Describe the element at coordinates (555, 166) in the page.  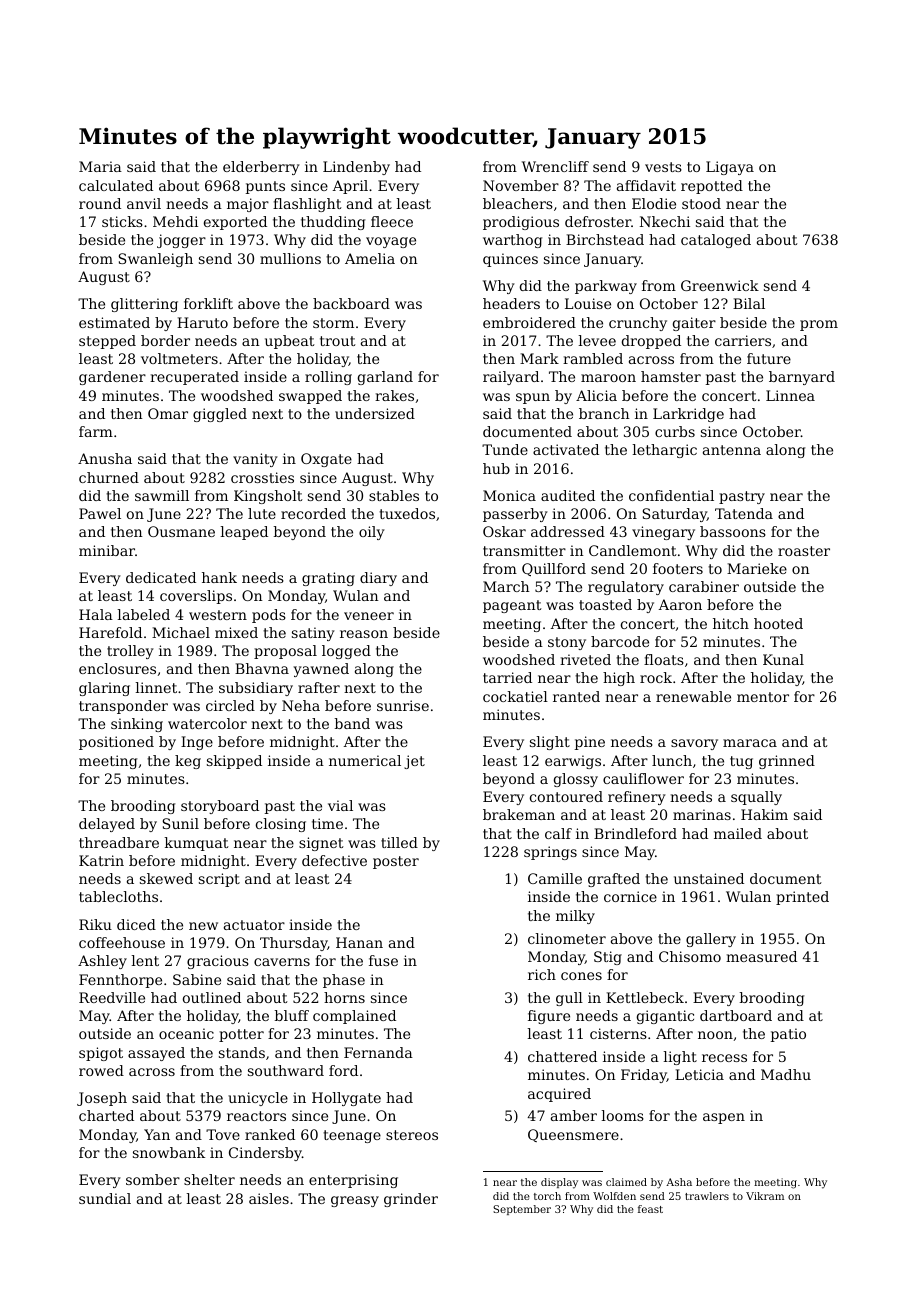
I see `Wrencliff` at that location.
